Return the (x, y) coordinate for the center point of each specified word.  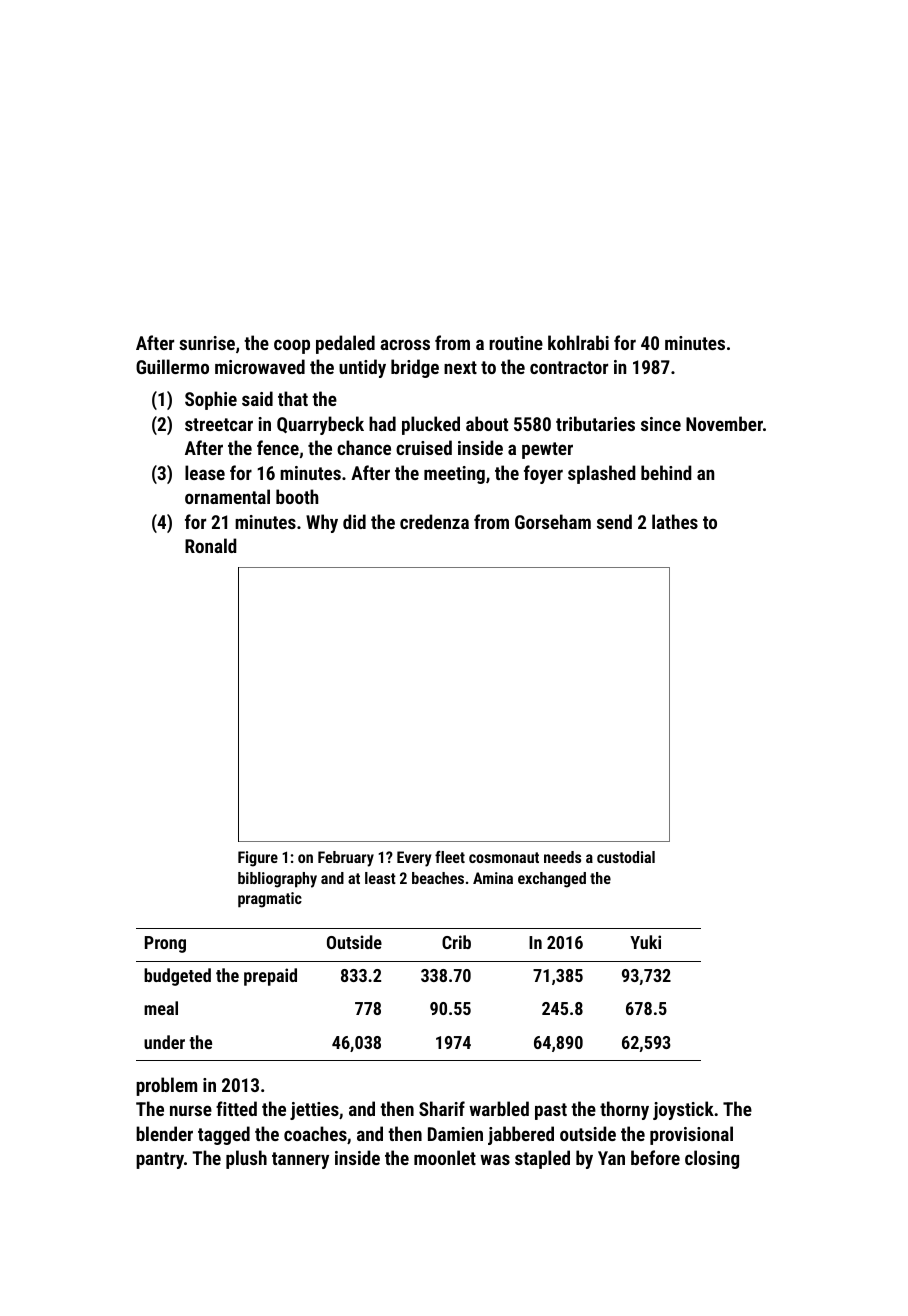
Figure (258, 859)
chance (364, 447)
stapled (542, 1159)
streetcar (219, 424)
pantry (160, 1160)
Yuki (645, 942)
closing (712, 1159)
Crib (456, 942)
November (724, 423)
